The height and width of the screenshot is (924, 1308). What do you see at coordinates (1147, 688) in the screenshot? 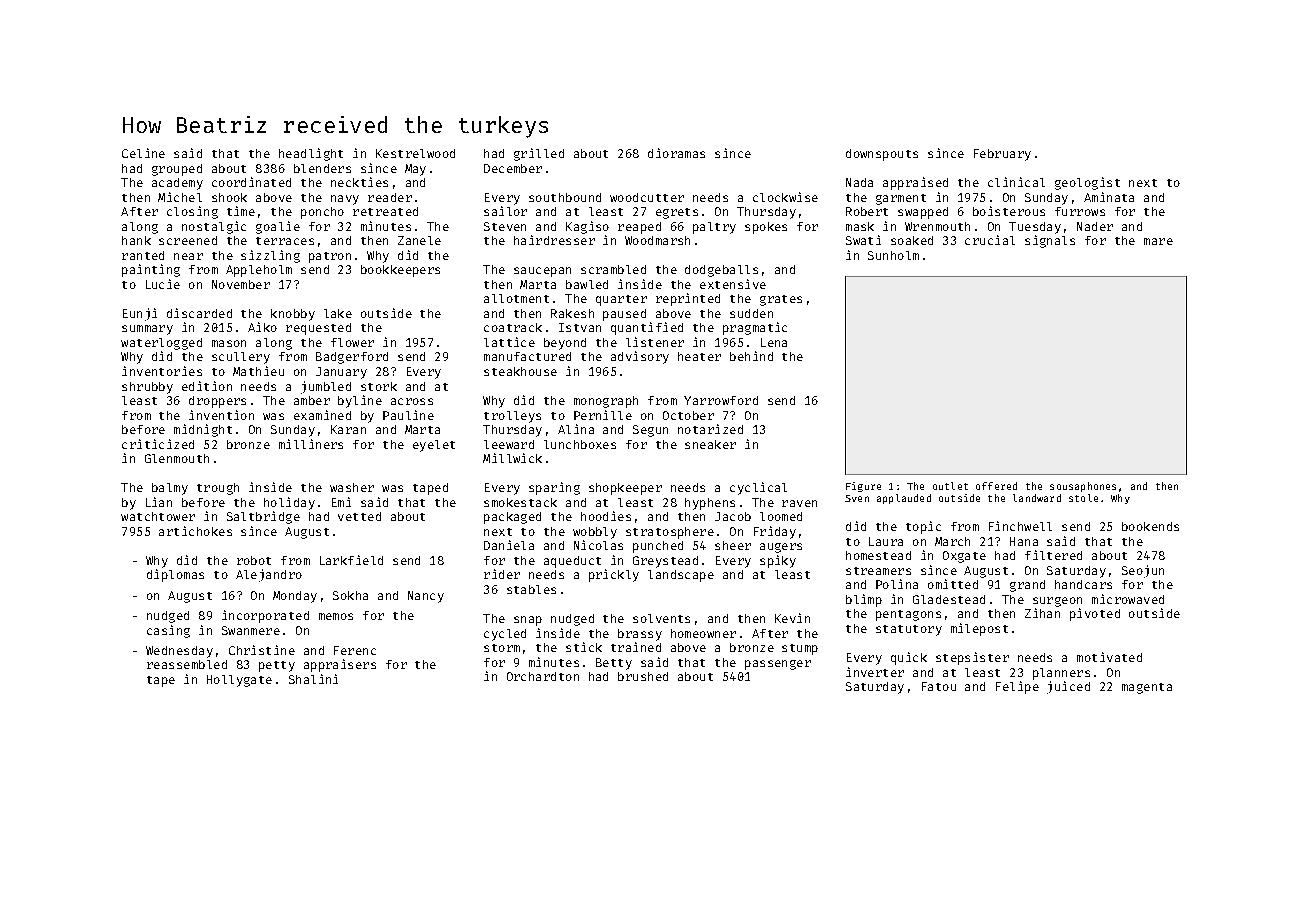
I see `magenta` at bounding box center [1147, 688].
